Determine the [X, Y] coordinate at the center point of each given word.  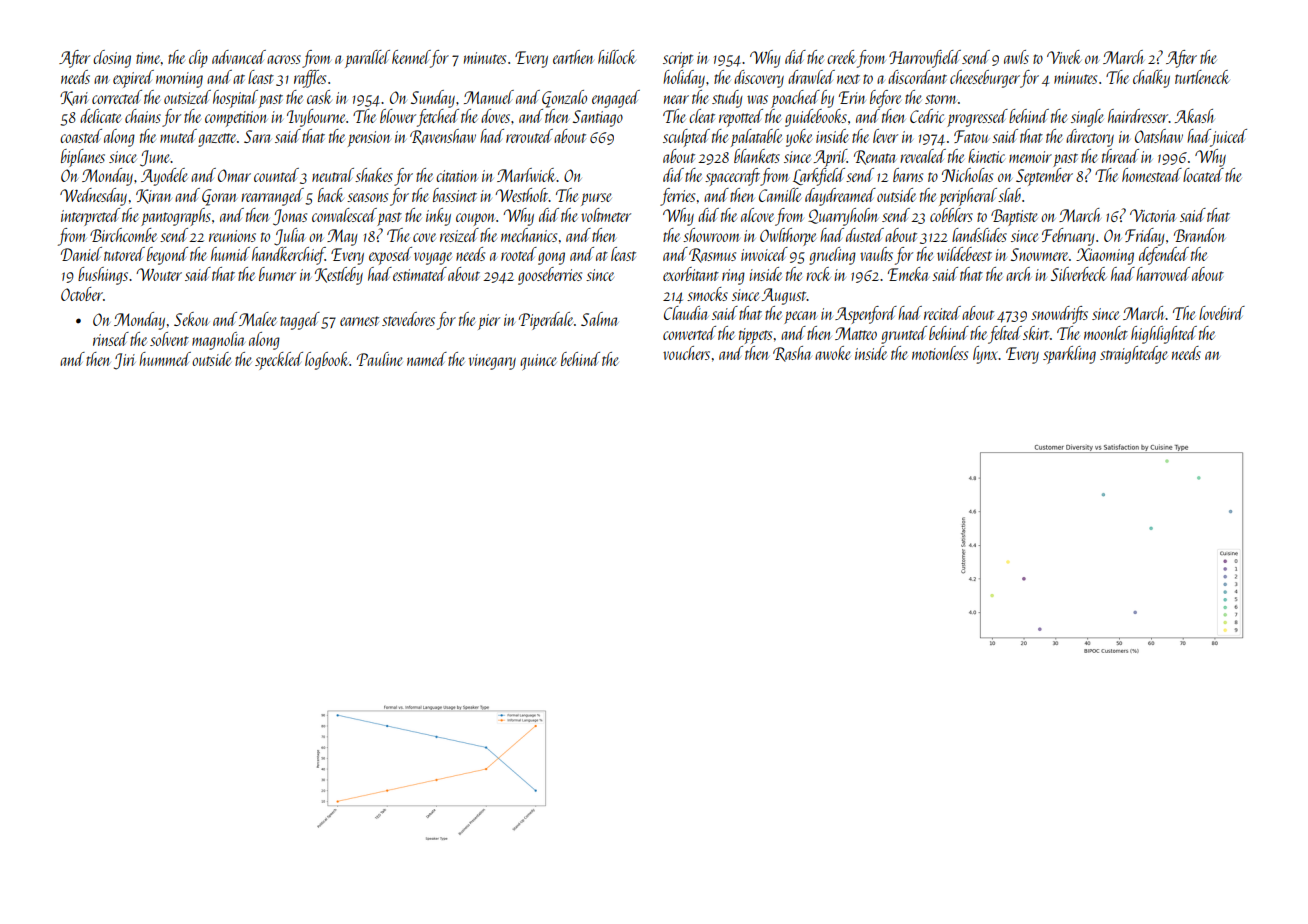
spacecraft [732, 177]
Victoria [1153, 215]
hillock [617, 57]
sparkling [1069, 355]
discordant [917, 77]
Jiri [125, 361]
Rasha [792, 354]
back [331, 195]
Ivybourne [316, 118]
